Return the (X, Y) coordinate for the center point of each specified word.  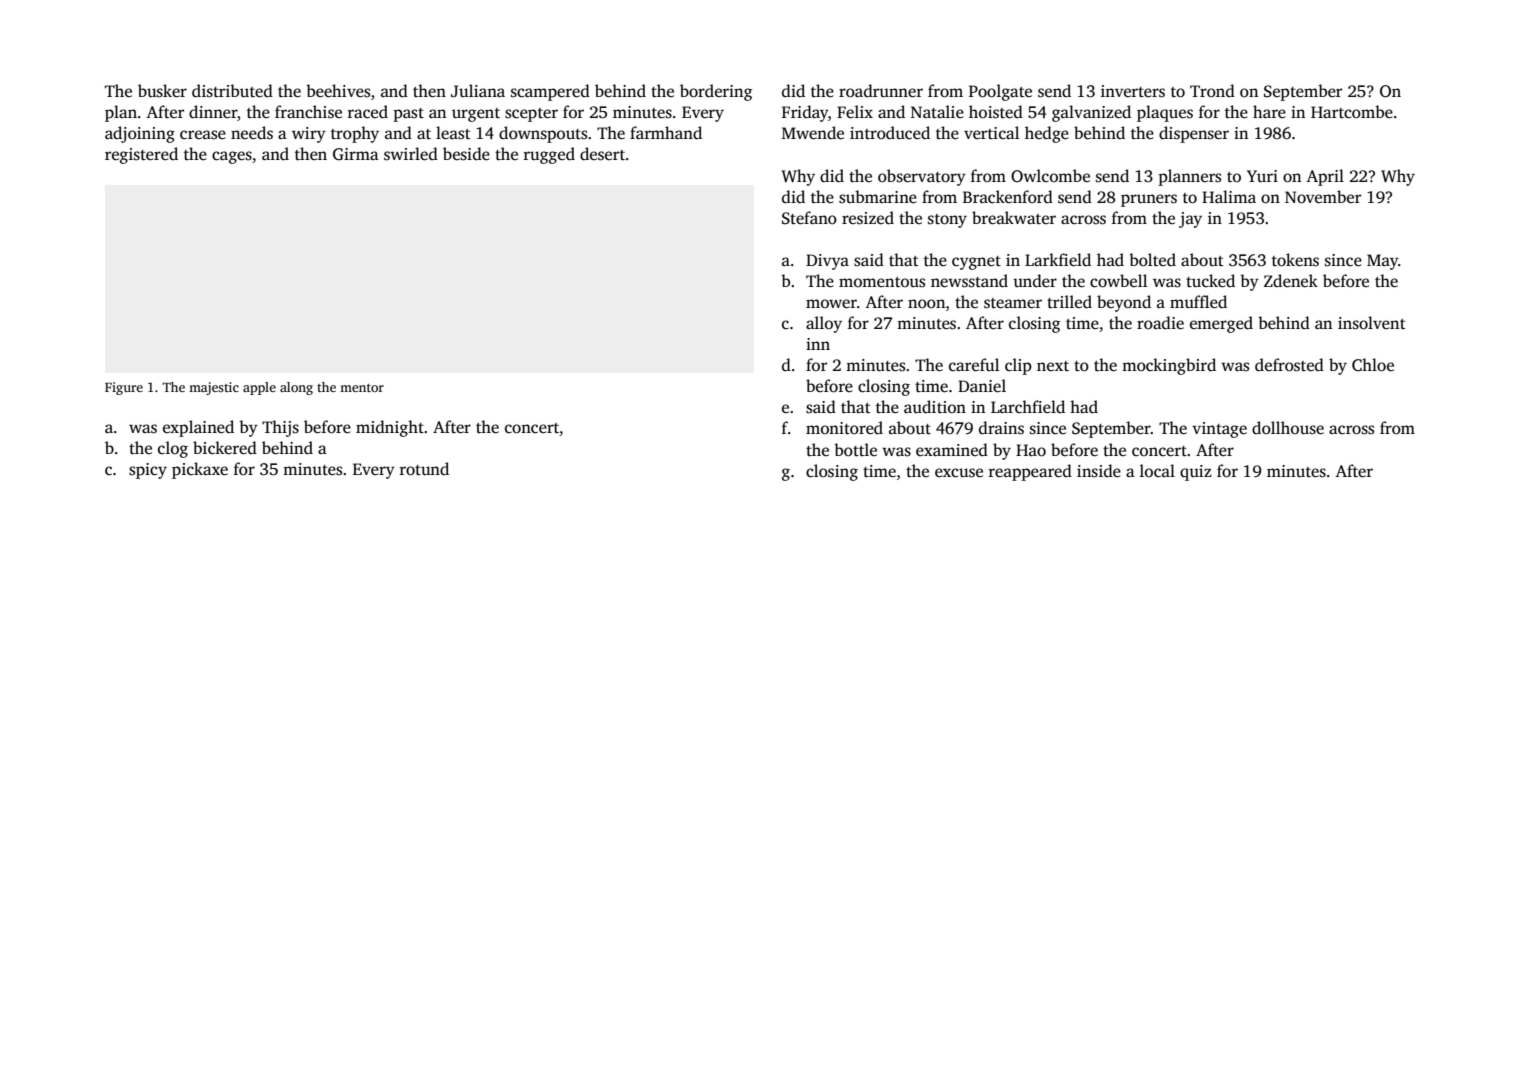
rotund (424, 469)
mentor (362, 388)
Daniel (982, 386)
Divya (827, 262)
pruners (1149, 200)
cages (232, 157)
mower (831, 304)
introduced (890, 133)
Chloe (1373, 365)
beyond (1124, 303)
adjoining (140, 134)
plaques (1165, 113)
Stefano (809, 218)
